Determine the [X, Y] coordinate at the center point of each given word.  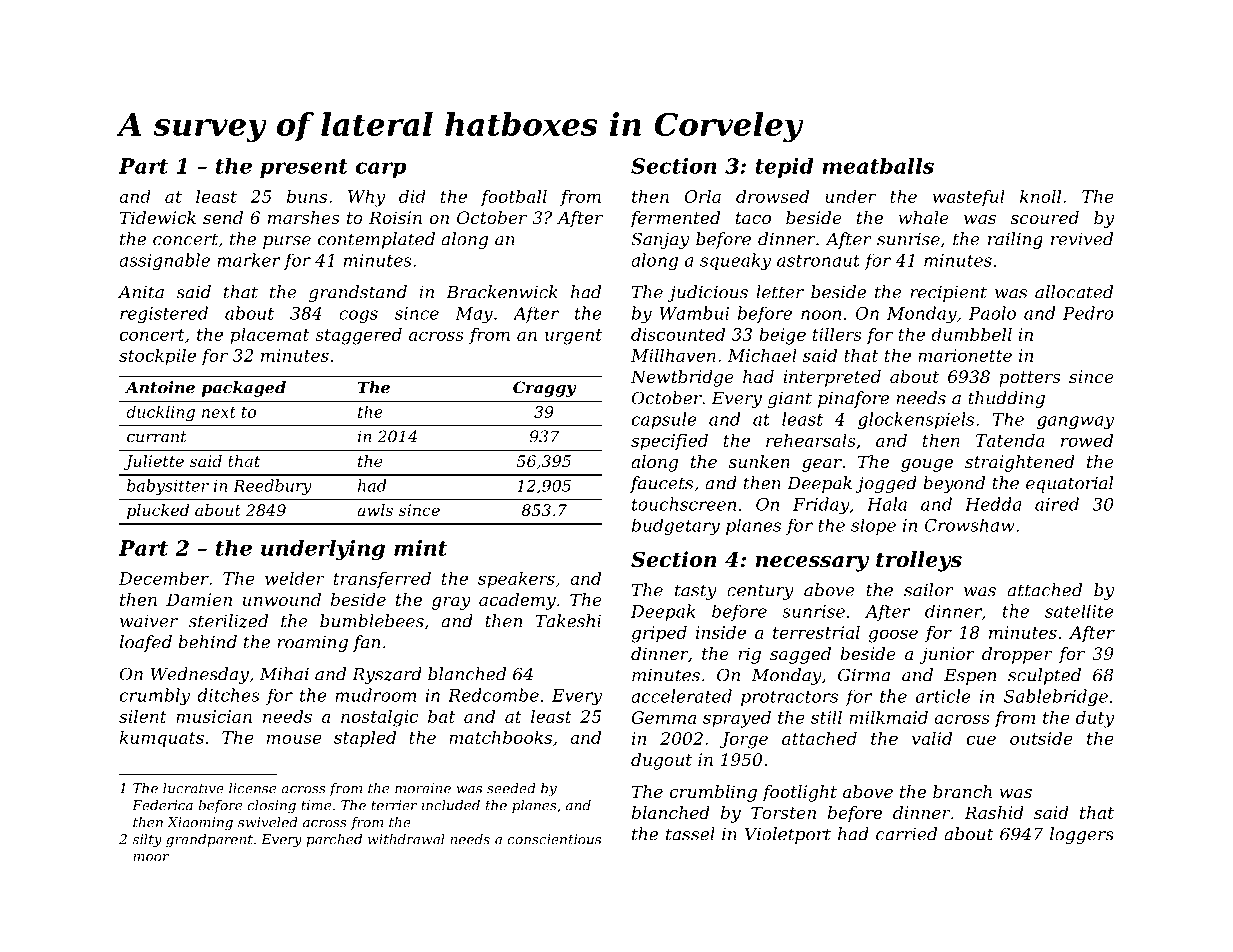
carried [906, 834]
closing [272, 807]
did [412, 196]
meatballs [878, 166]
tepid [784, 168]
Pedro [1088, 313]
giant [790, 400]
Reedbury [272, 487]
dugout [661, 761]
